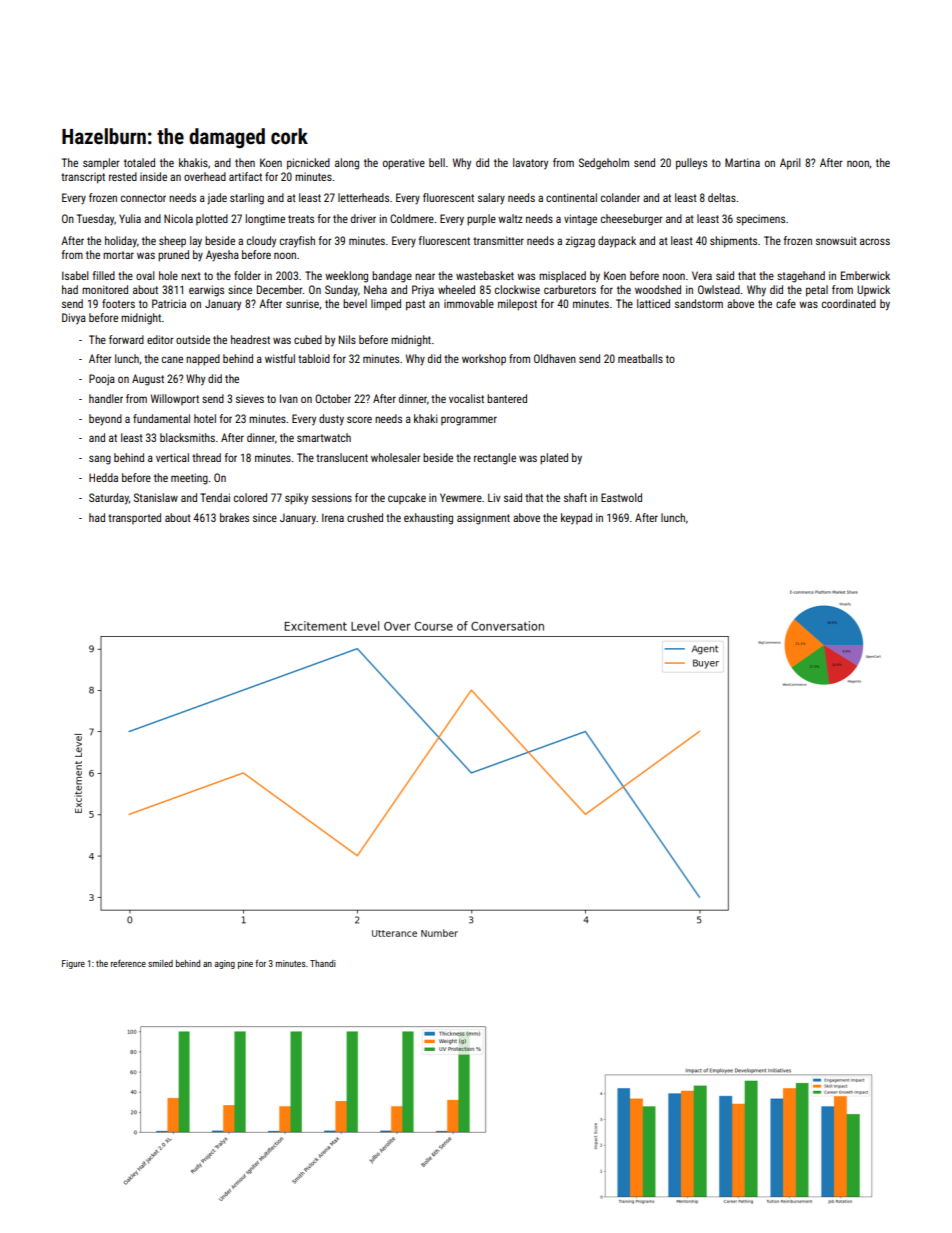 The height and width of the screenshot is (1233, 952). What do you see at coordinates (483, 519) in the screenshot?
I see `assignment` at bounding box center [483, 519].
